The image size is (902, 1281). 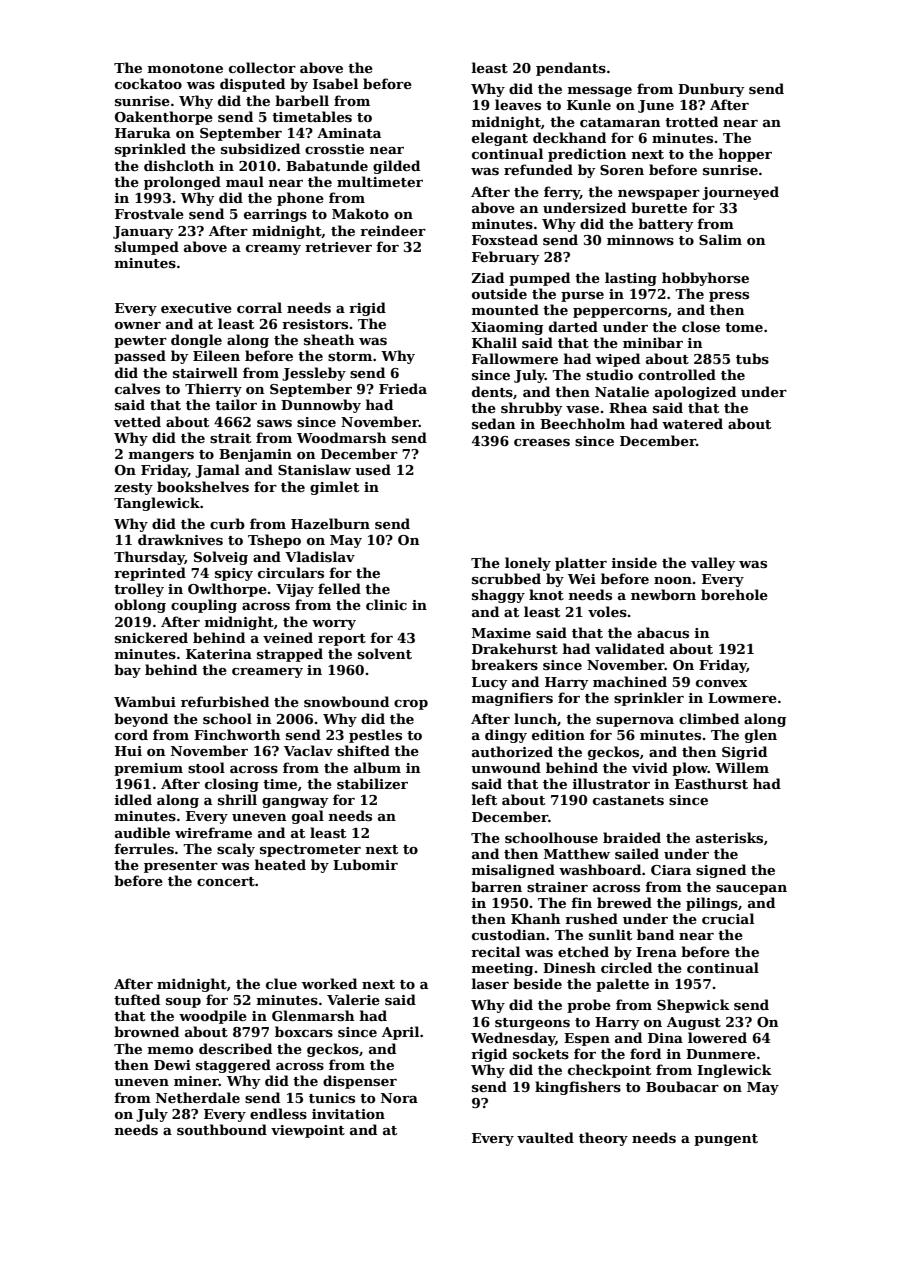 I want to click on voles, so click(x=607, y=611).
